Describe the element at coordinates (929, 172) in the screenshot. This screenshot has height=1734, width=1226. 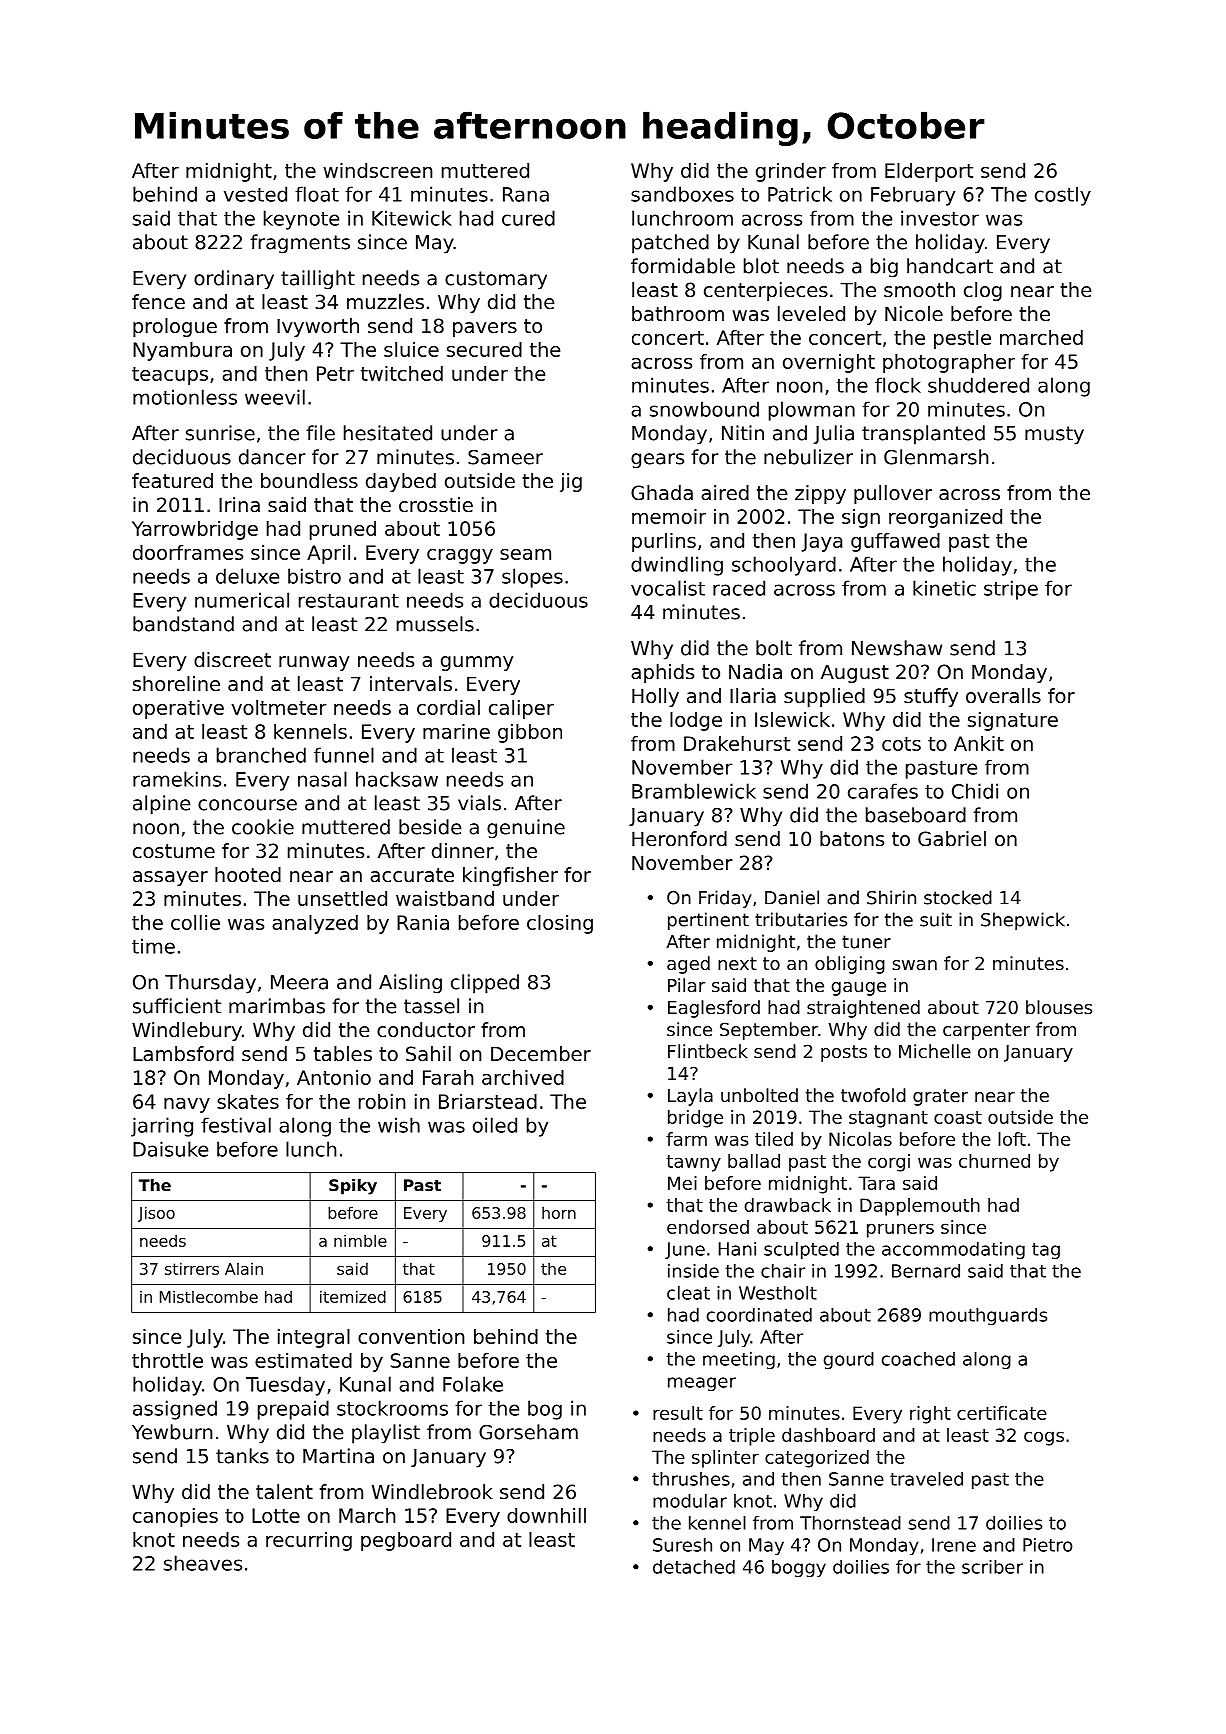
I see `Elderport` at that location.
